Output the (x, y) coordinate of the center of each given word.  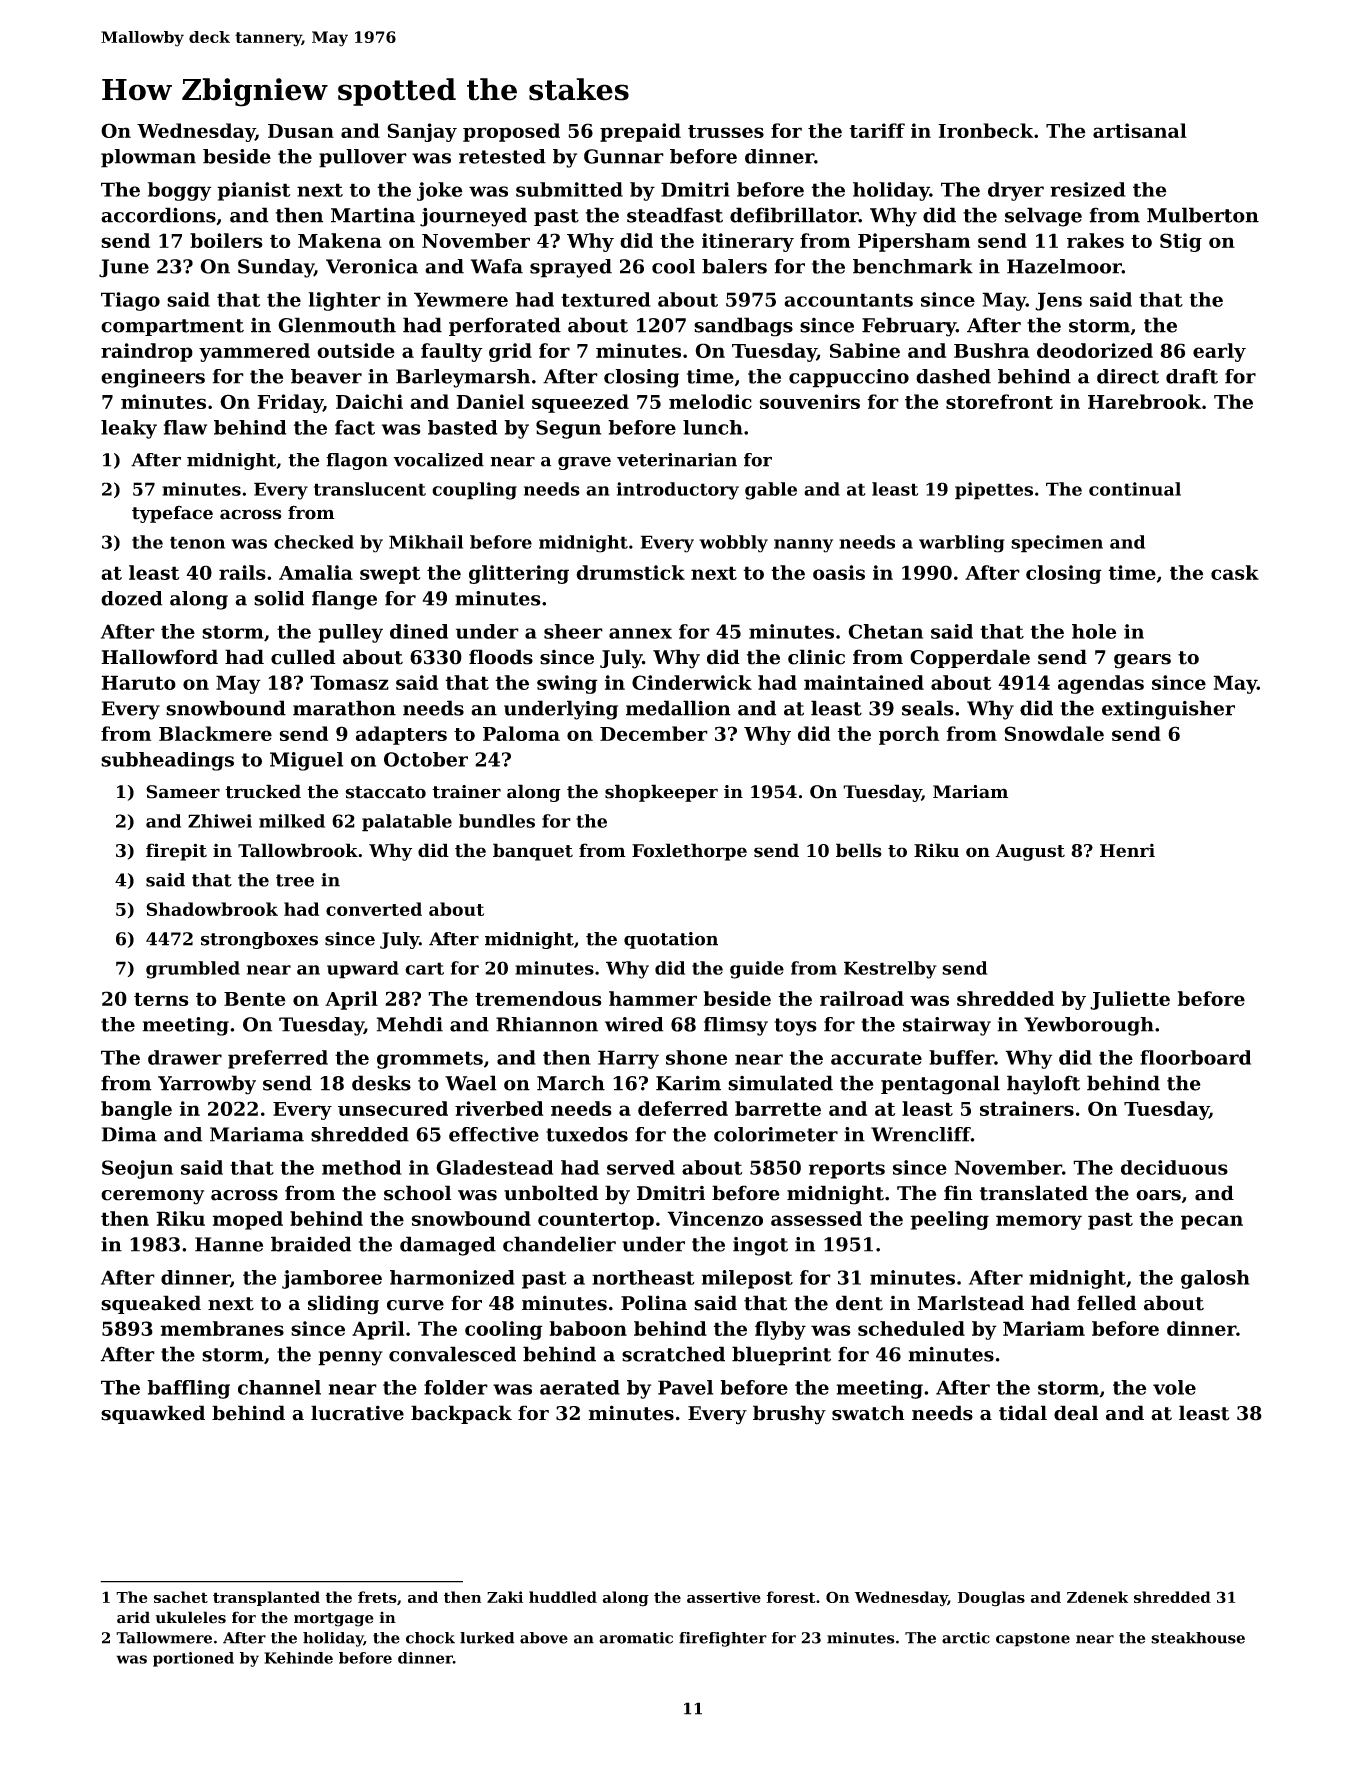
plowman (148, 158)
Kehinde (298, 1658)
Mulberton (1203, 215)
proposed (511, 132)
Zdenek (1097, 1597)
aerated (580, 1387)
